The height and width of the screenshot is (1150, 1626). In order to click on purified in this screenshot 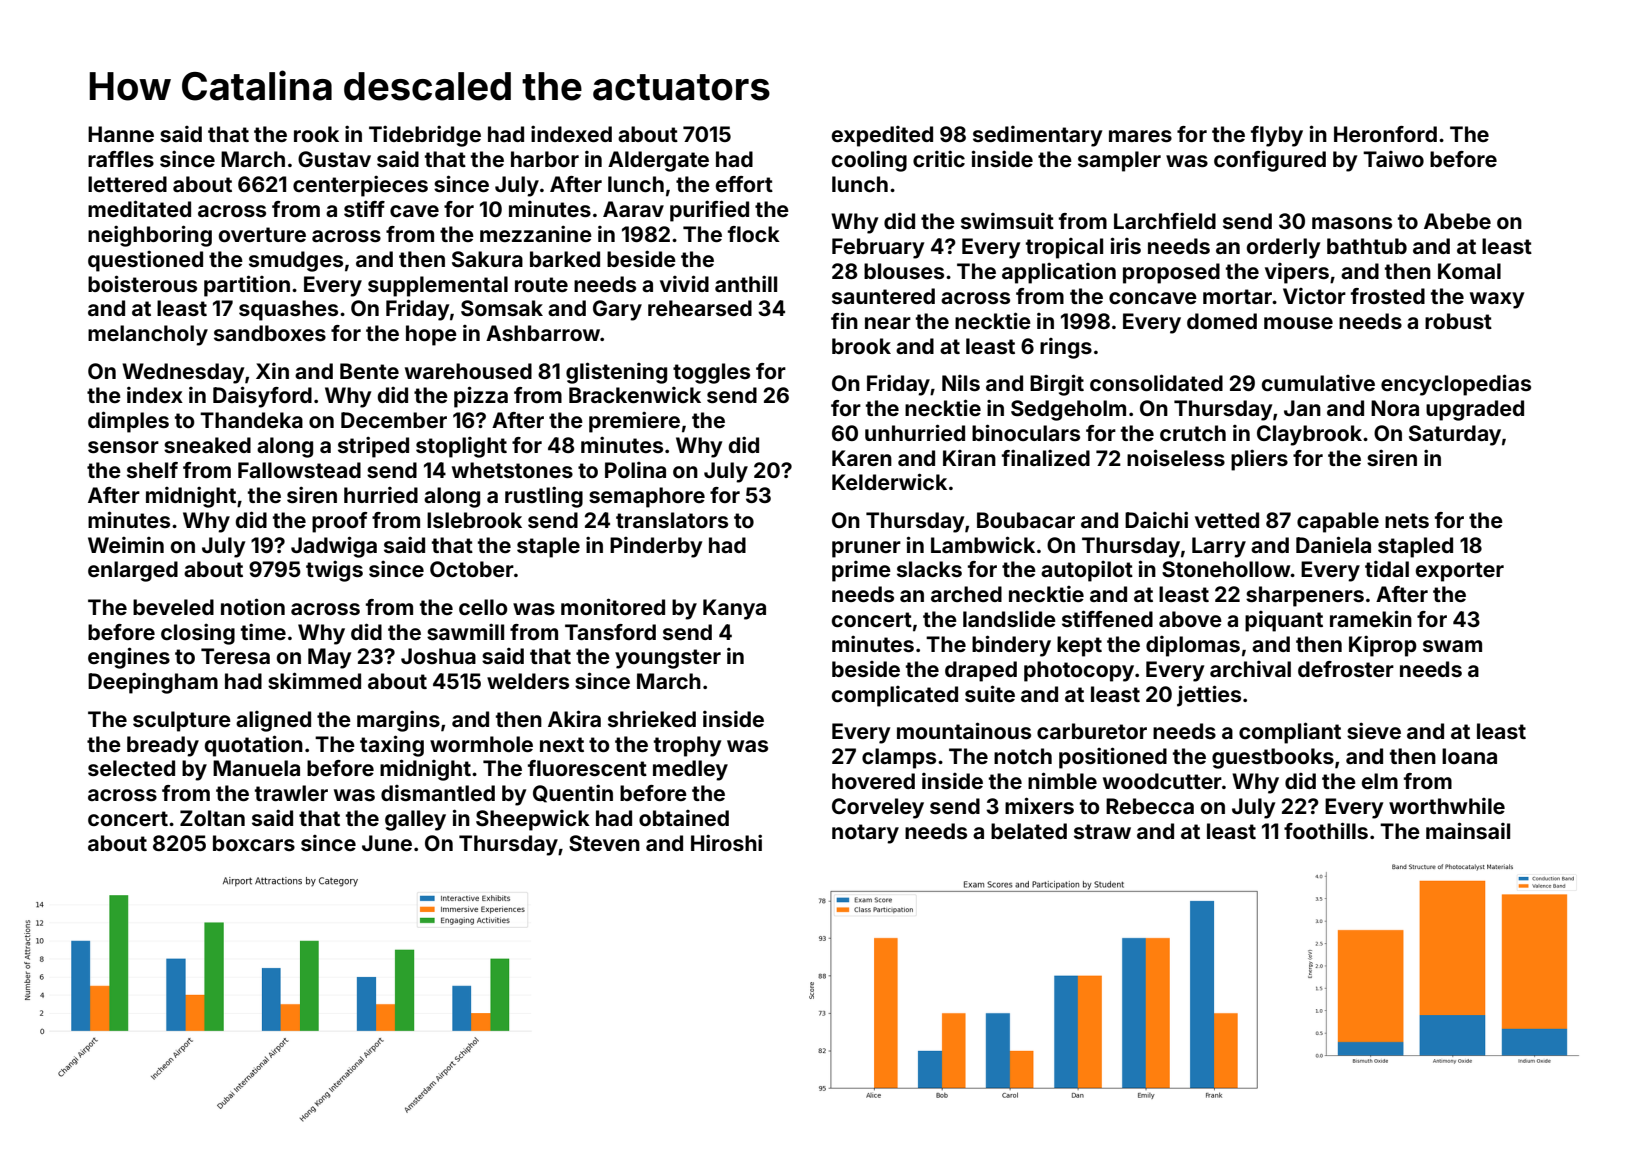, I will do `click(709, 211)`.
